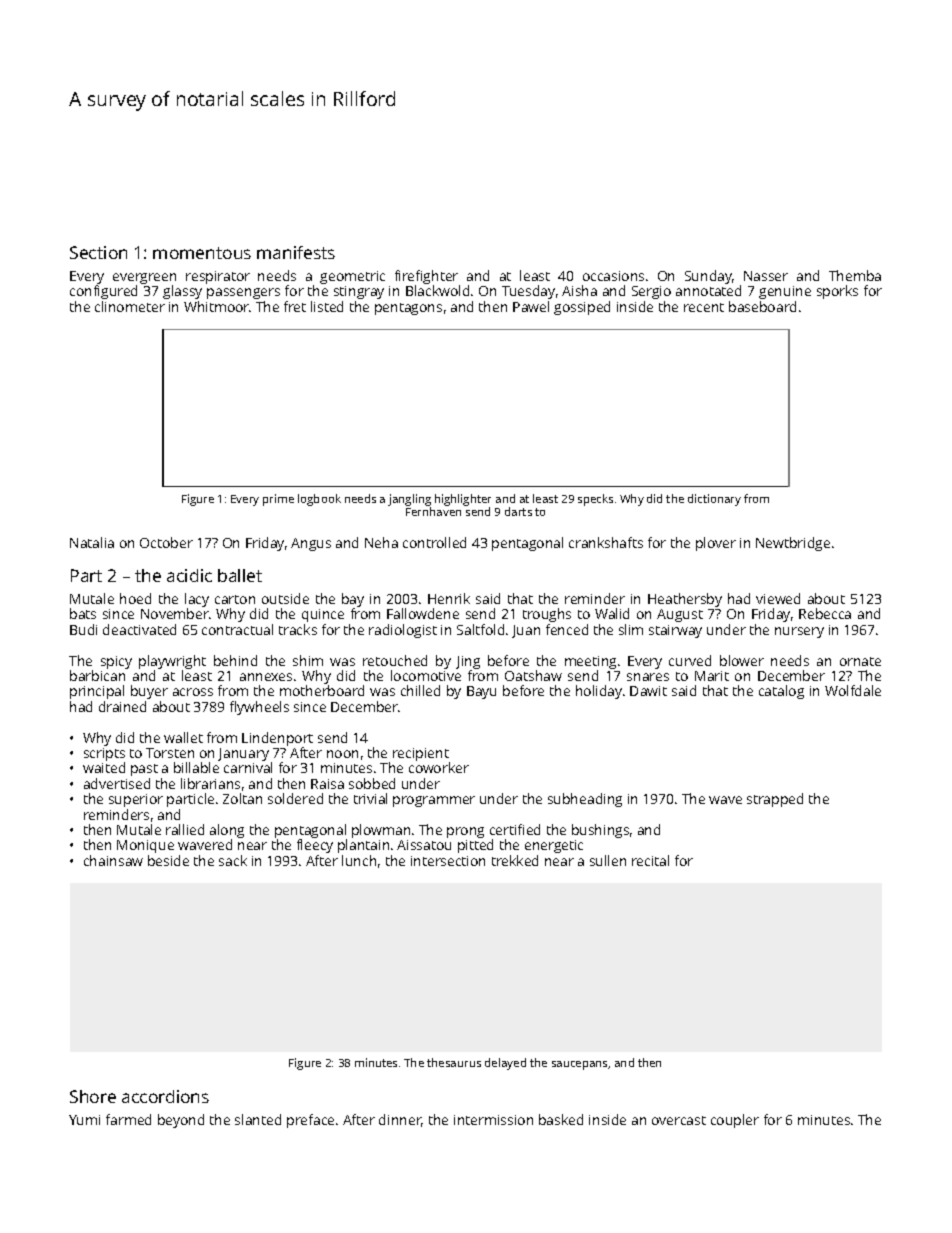 Image resolution: width=952 pixels, height=1233 pixels. What do you see at coordinates (145, 846) in the screenshot?
I see `Monique` at bounding box center [145, 846].
